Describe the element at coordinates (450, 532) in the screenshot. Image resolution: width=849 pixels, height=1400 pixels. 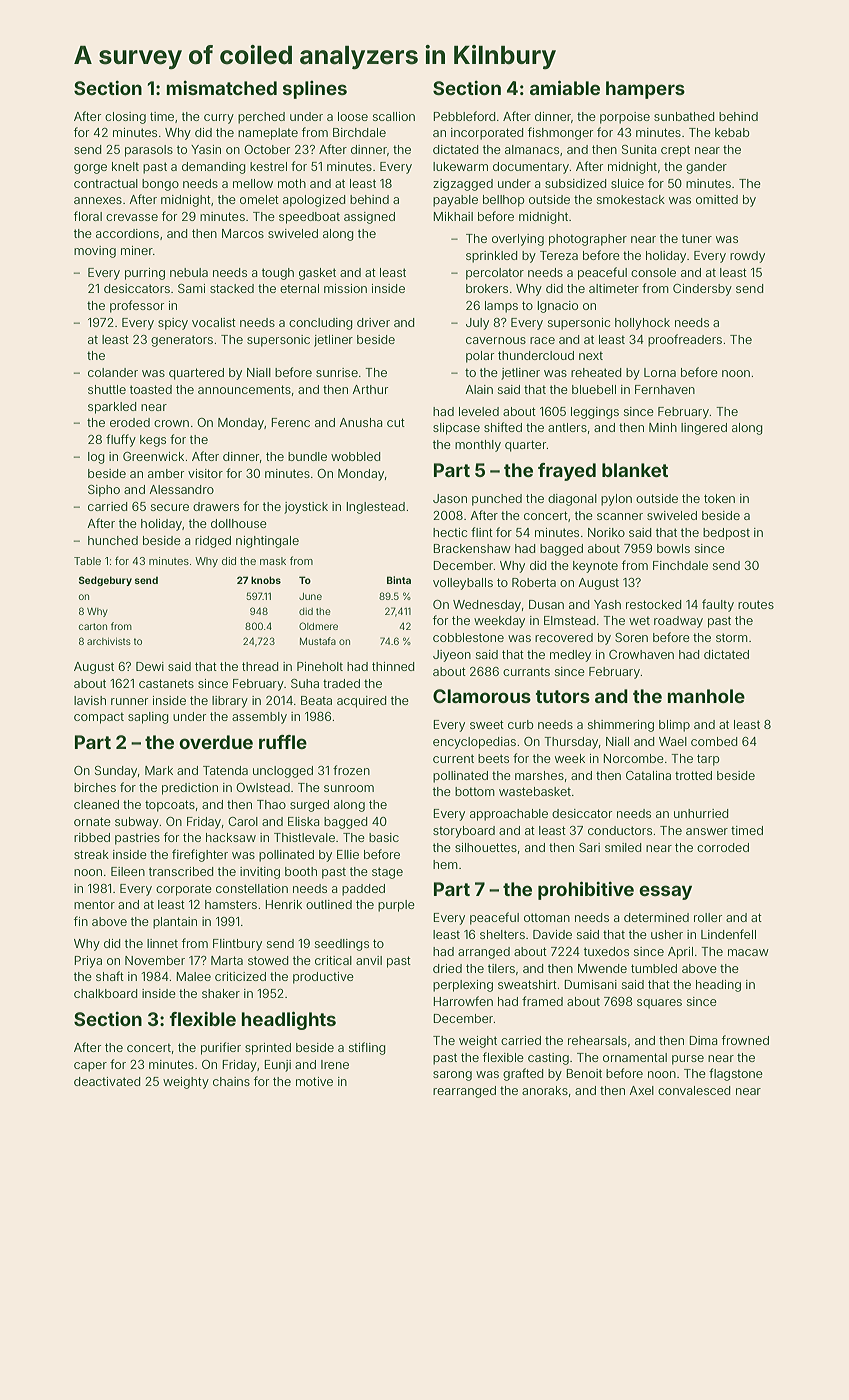
I see `hectic` at that location.
